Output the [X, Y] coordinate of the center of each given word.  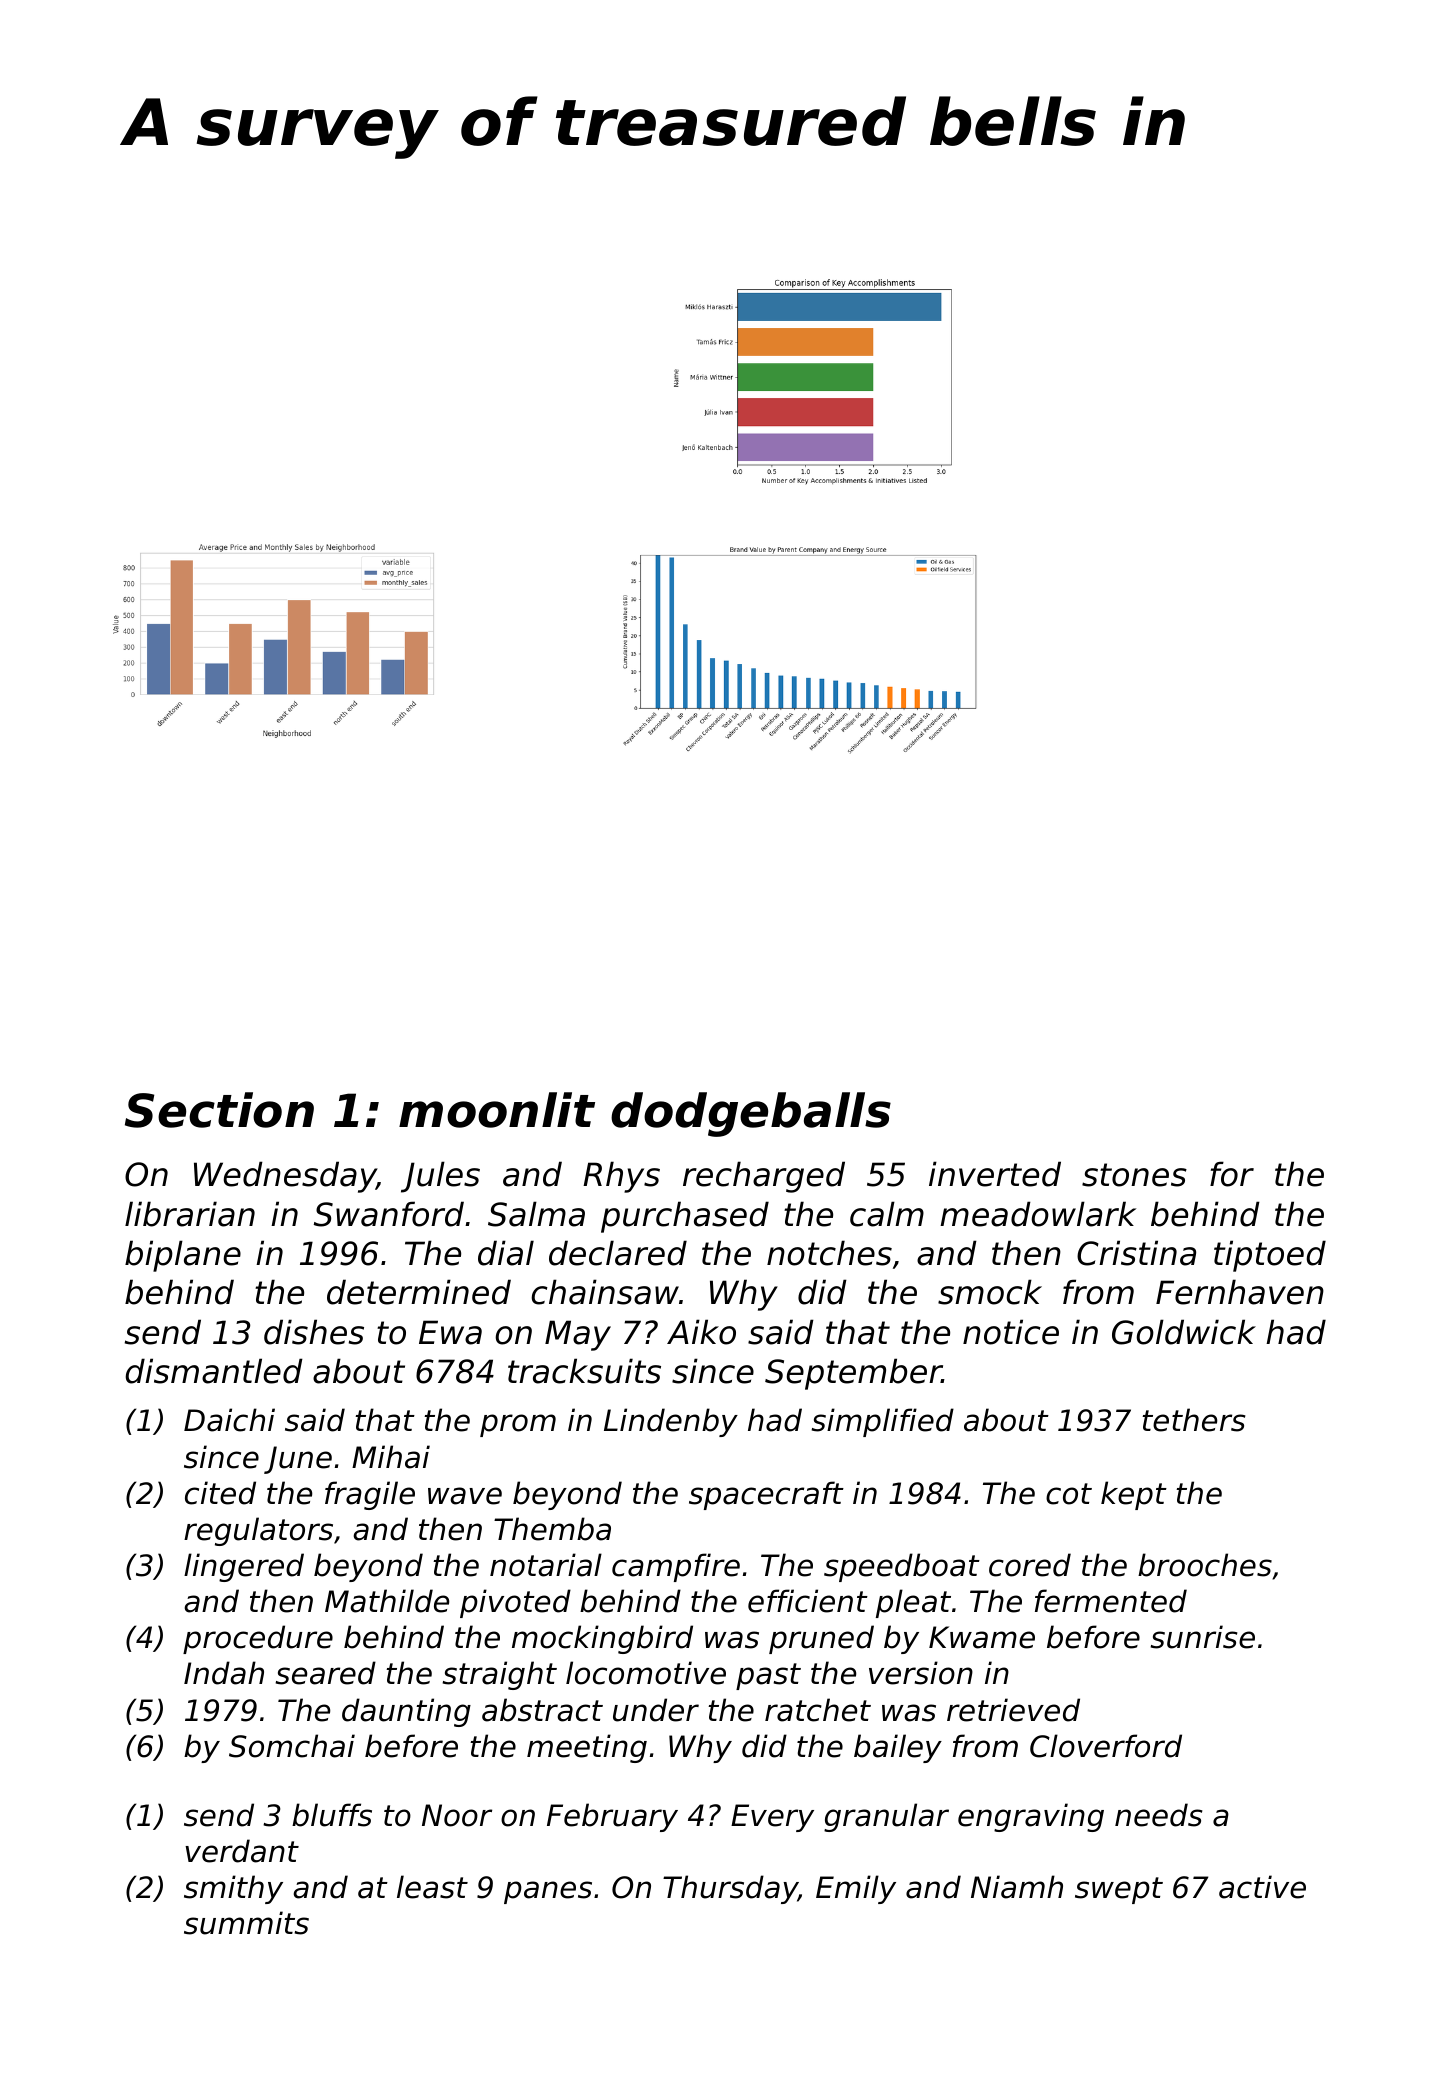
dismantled [214, 1371]
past [768, 1676]
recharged [764, 1177]
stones [1134, 1175]
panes [548, 1892]
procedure [258, 1639]
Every [772, 1818]
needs [1158, 1815]
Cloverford [1106, 1746]
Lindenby [671, 1422]
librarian [190, 1214]
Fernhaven [1240, 1292]
